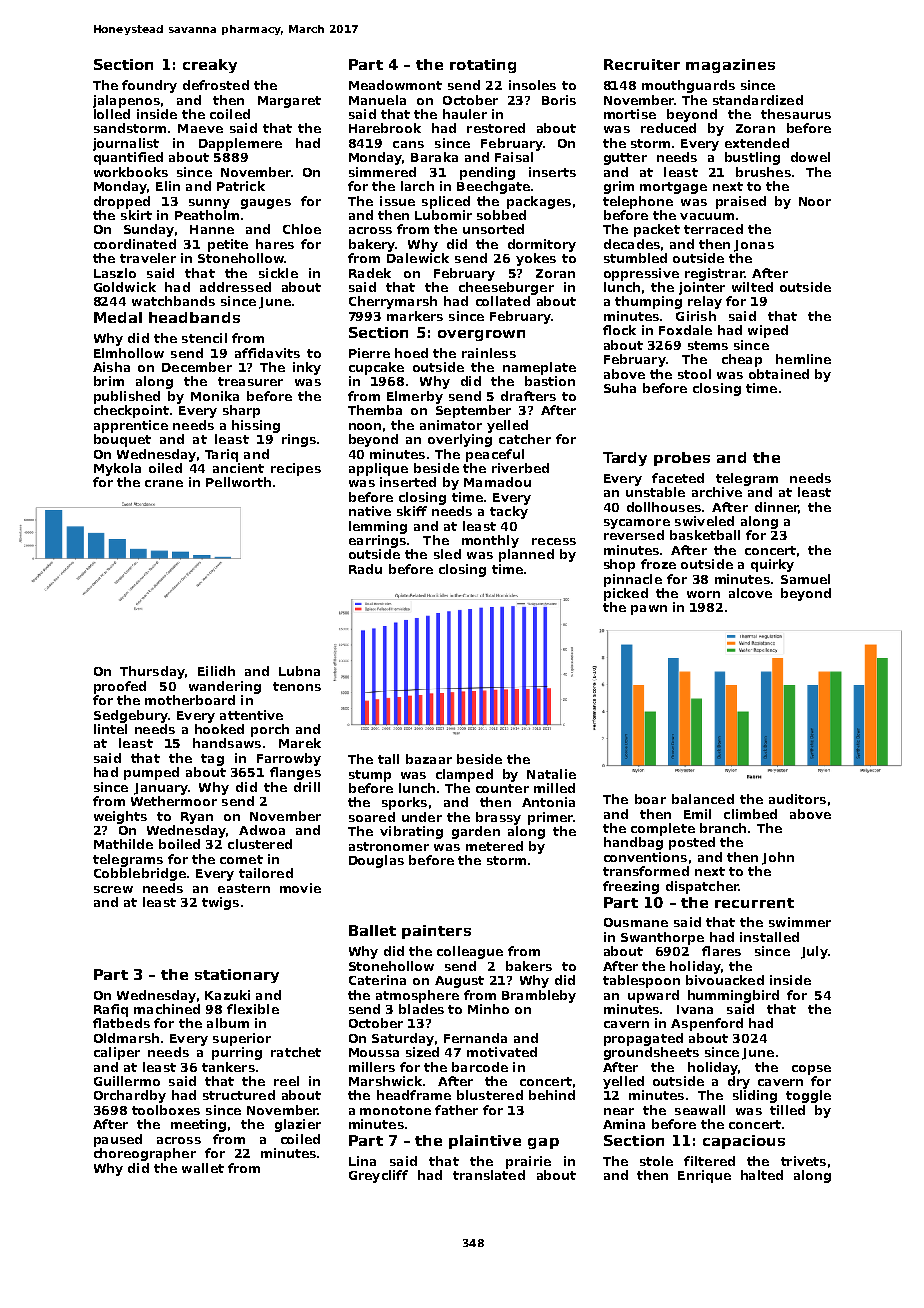 Image resolution: width=924 pixels, height=1308 pixels. I want to click on Suha, so click(620, 388).
